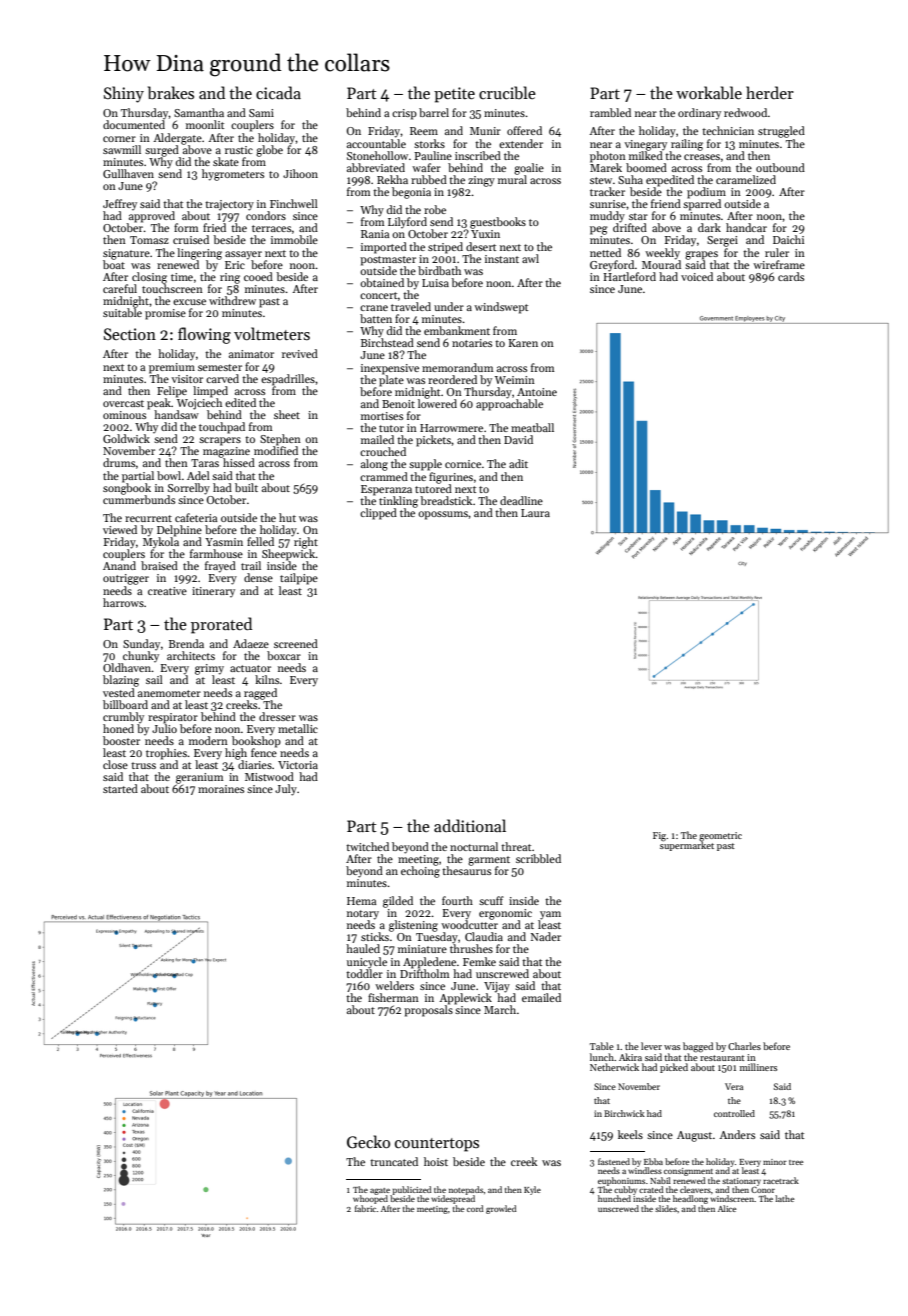  What do you see at coordinates (484, 936) in the screenshot?
I see `Claudia` at bounding box center [484, 936].
